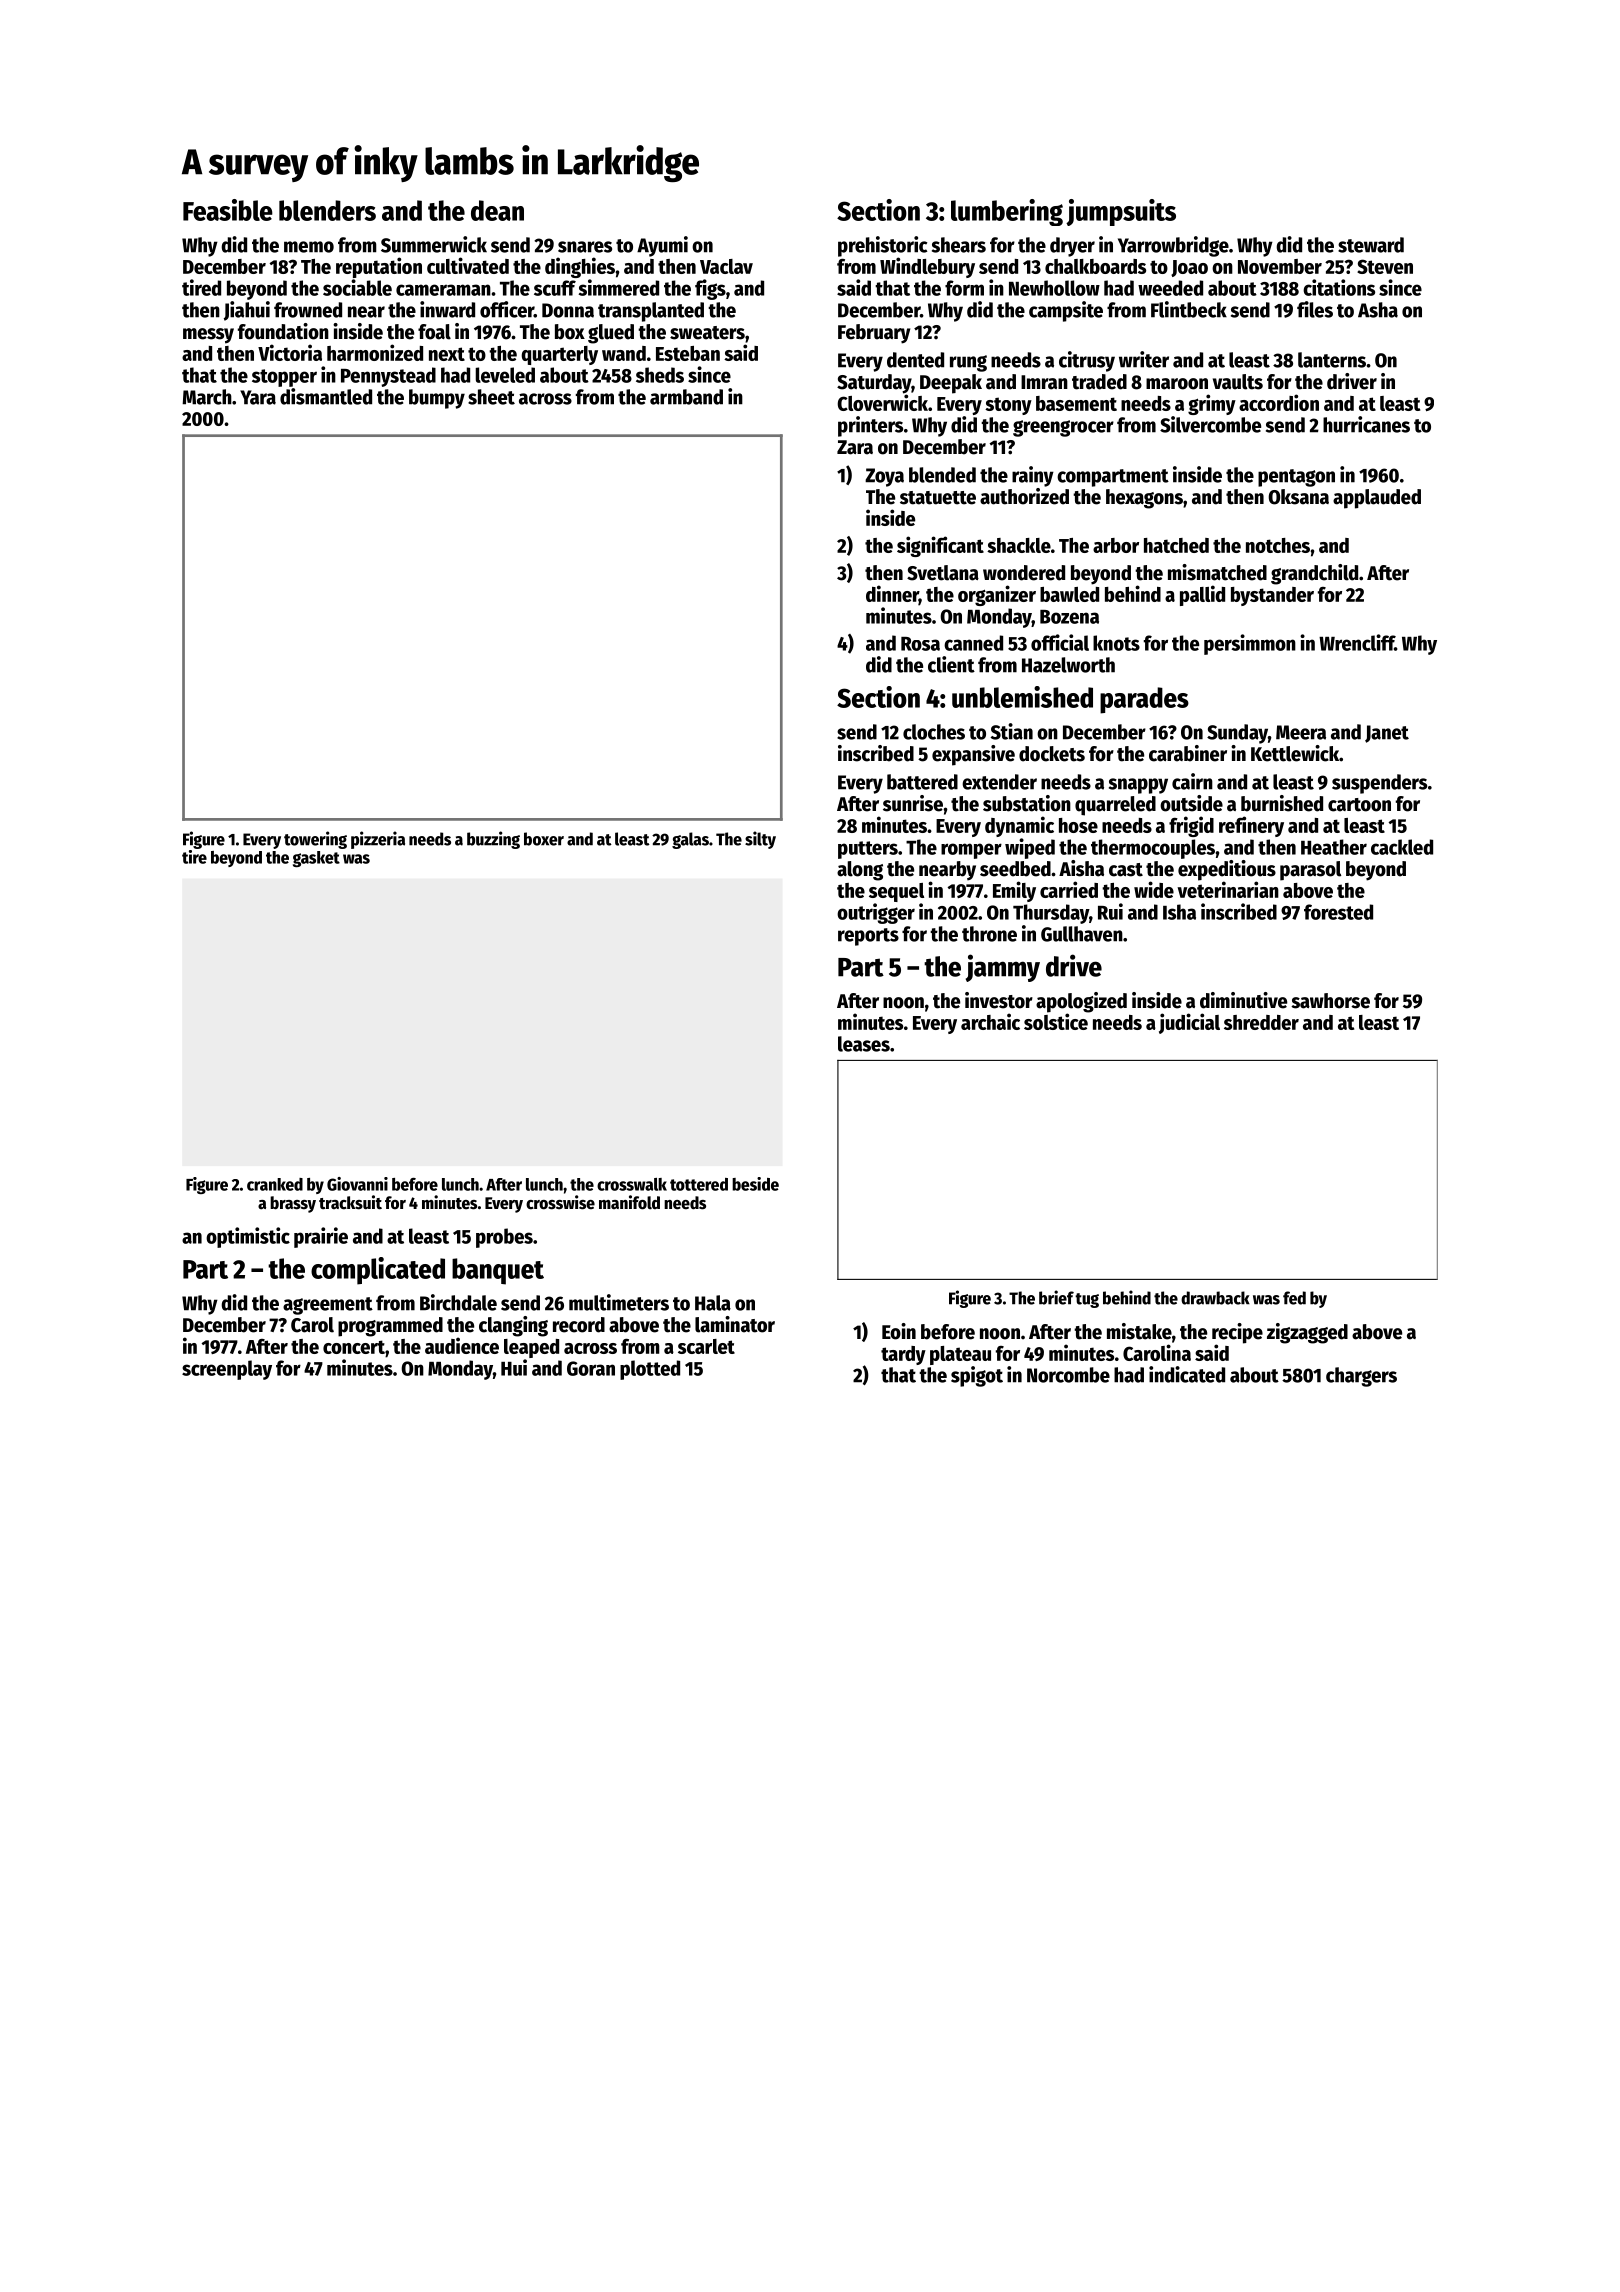  I want to click on cast, so click(1126, 870).
